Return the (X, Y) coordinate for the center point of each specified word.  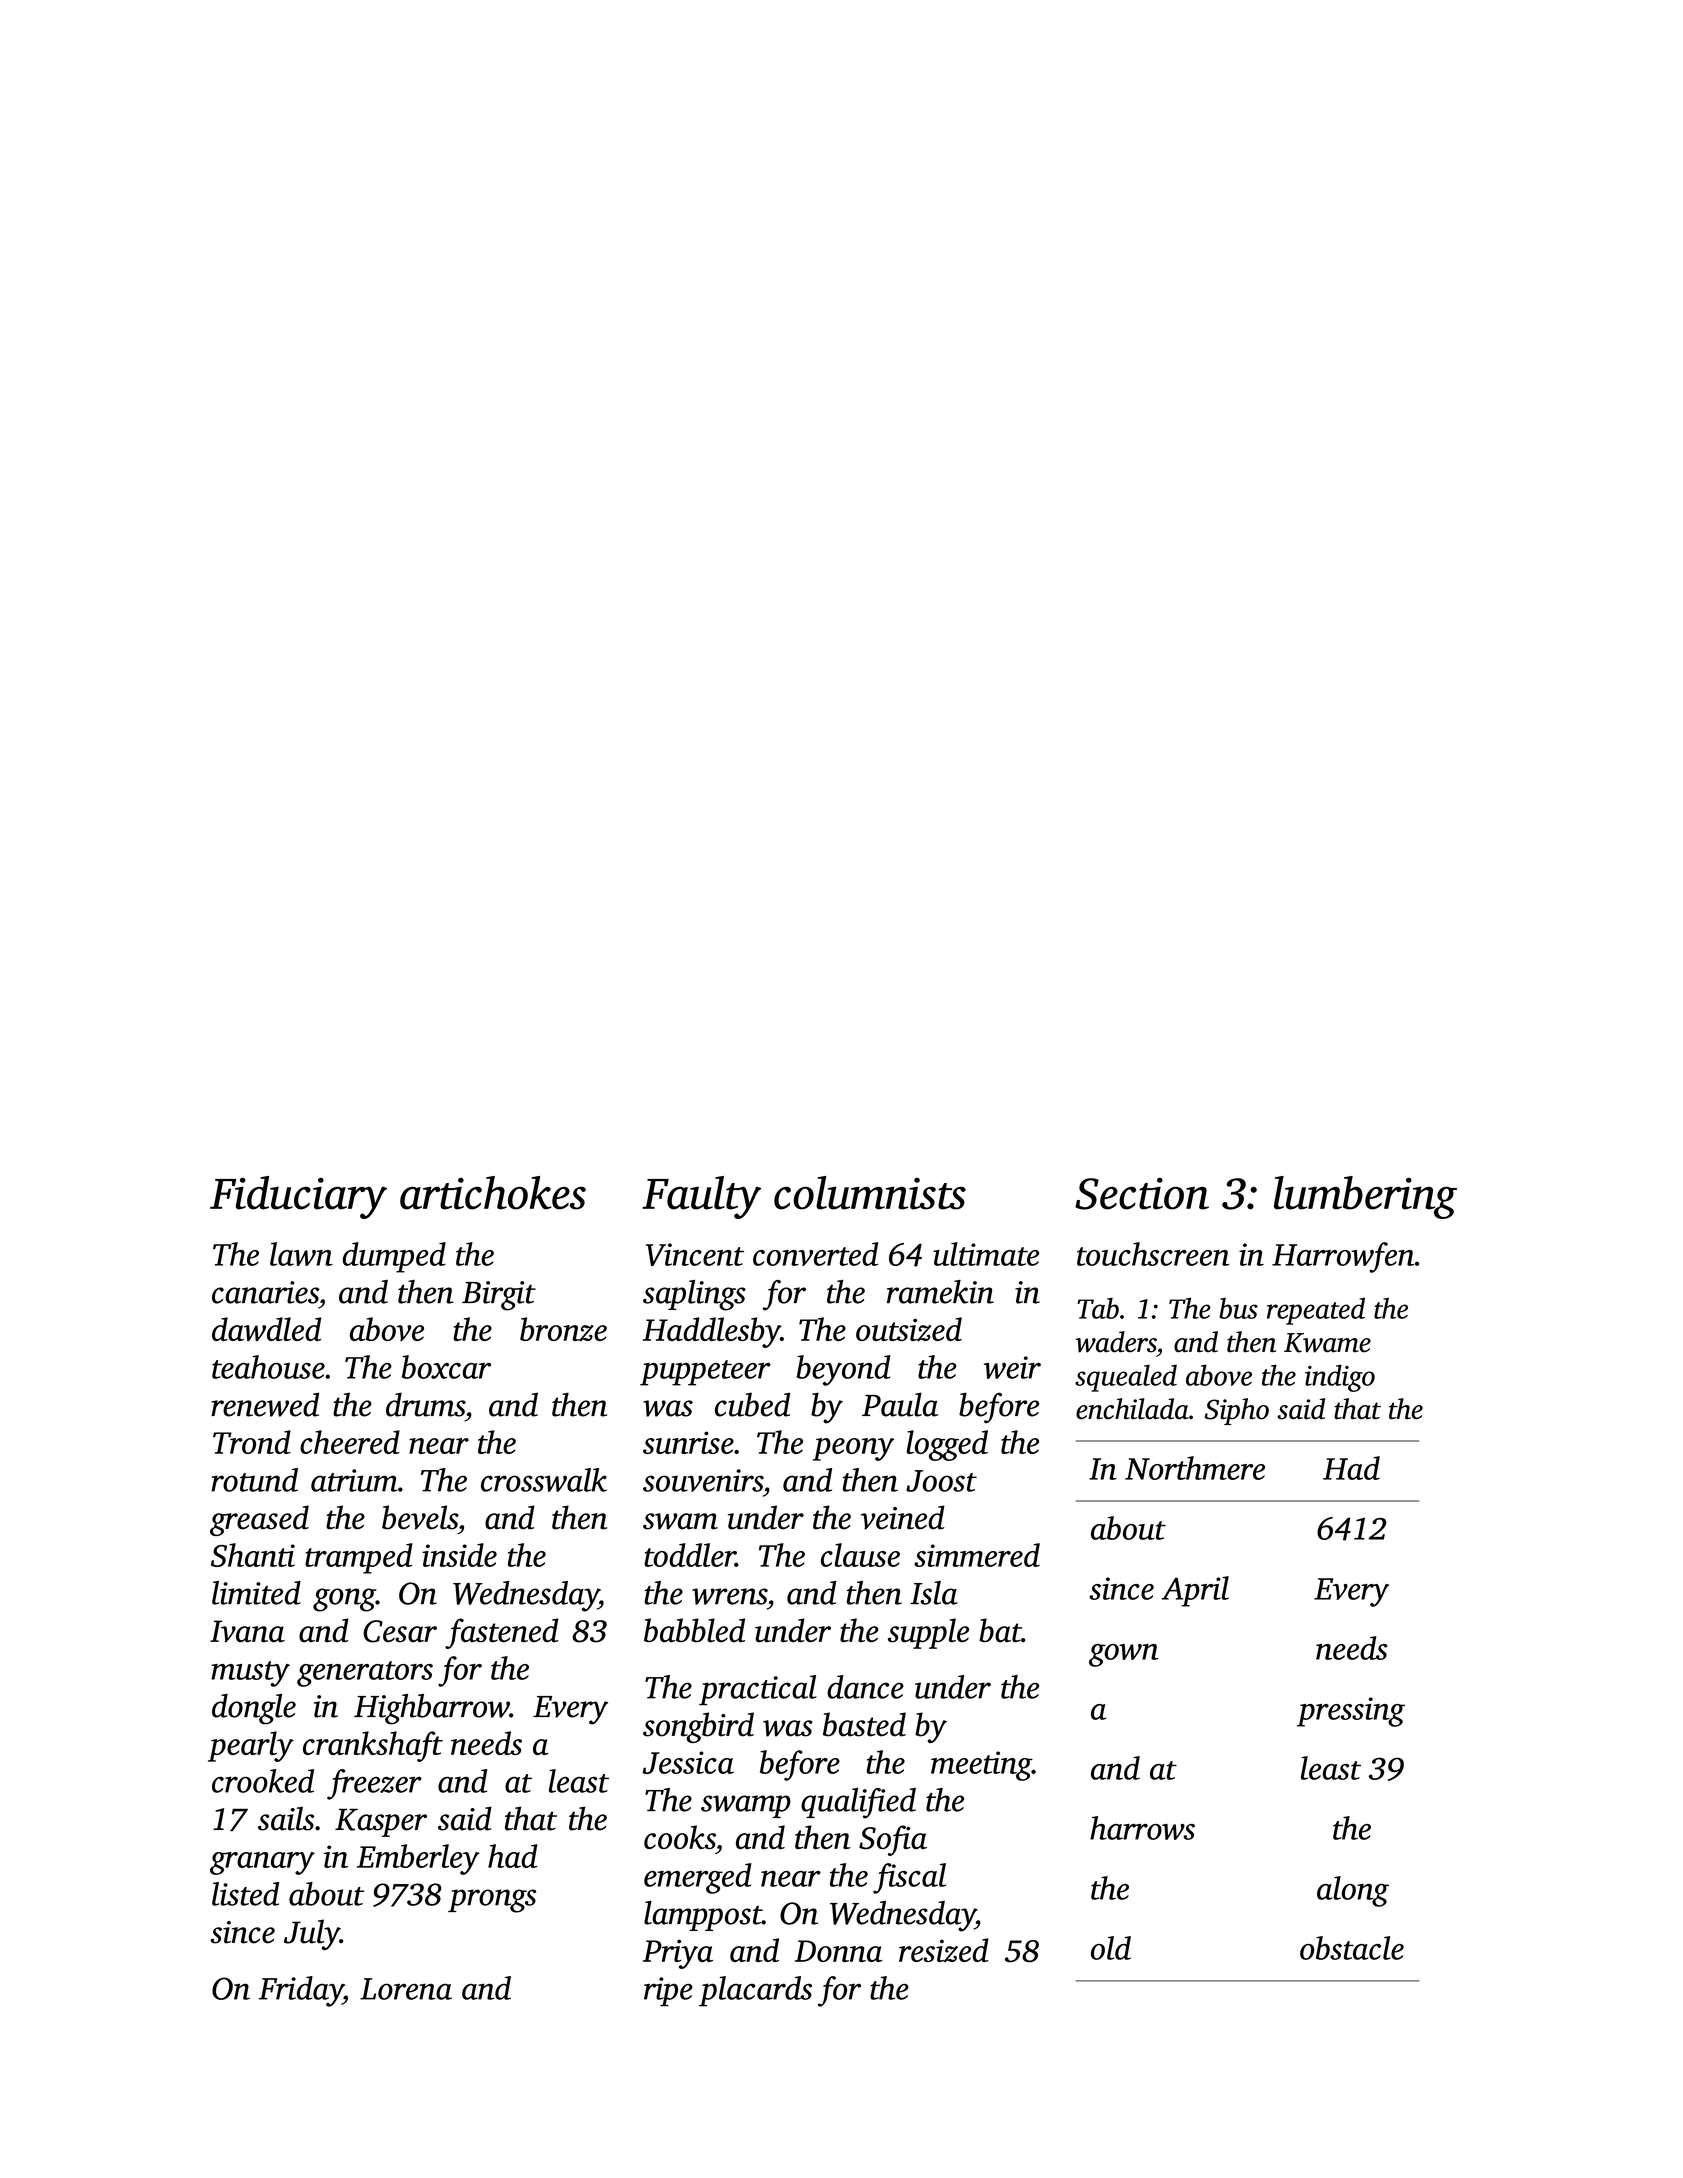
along (1353, 1891)
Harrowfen (1343, 1257)
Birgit (499, 1296)
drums (425, 1404)
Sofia (893, 1840)
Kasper (381, 1823)
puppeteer (705, 1373)
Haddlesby (712, 1332)
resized (944, 1950)
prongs (492, 1901)
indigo (1340, 1378)
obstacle (1352, 1948)
